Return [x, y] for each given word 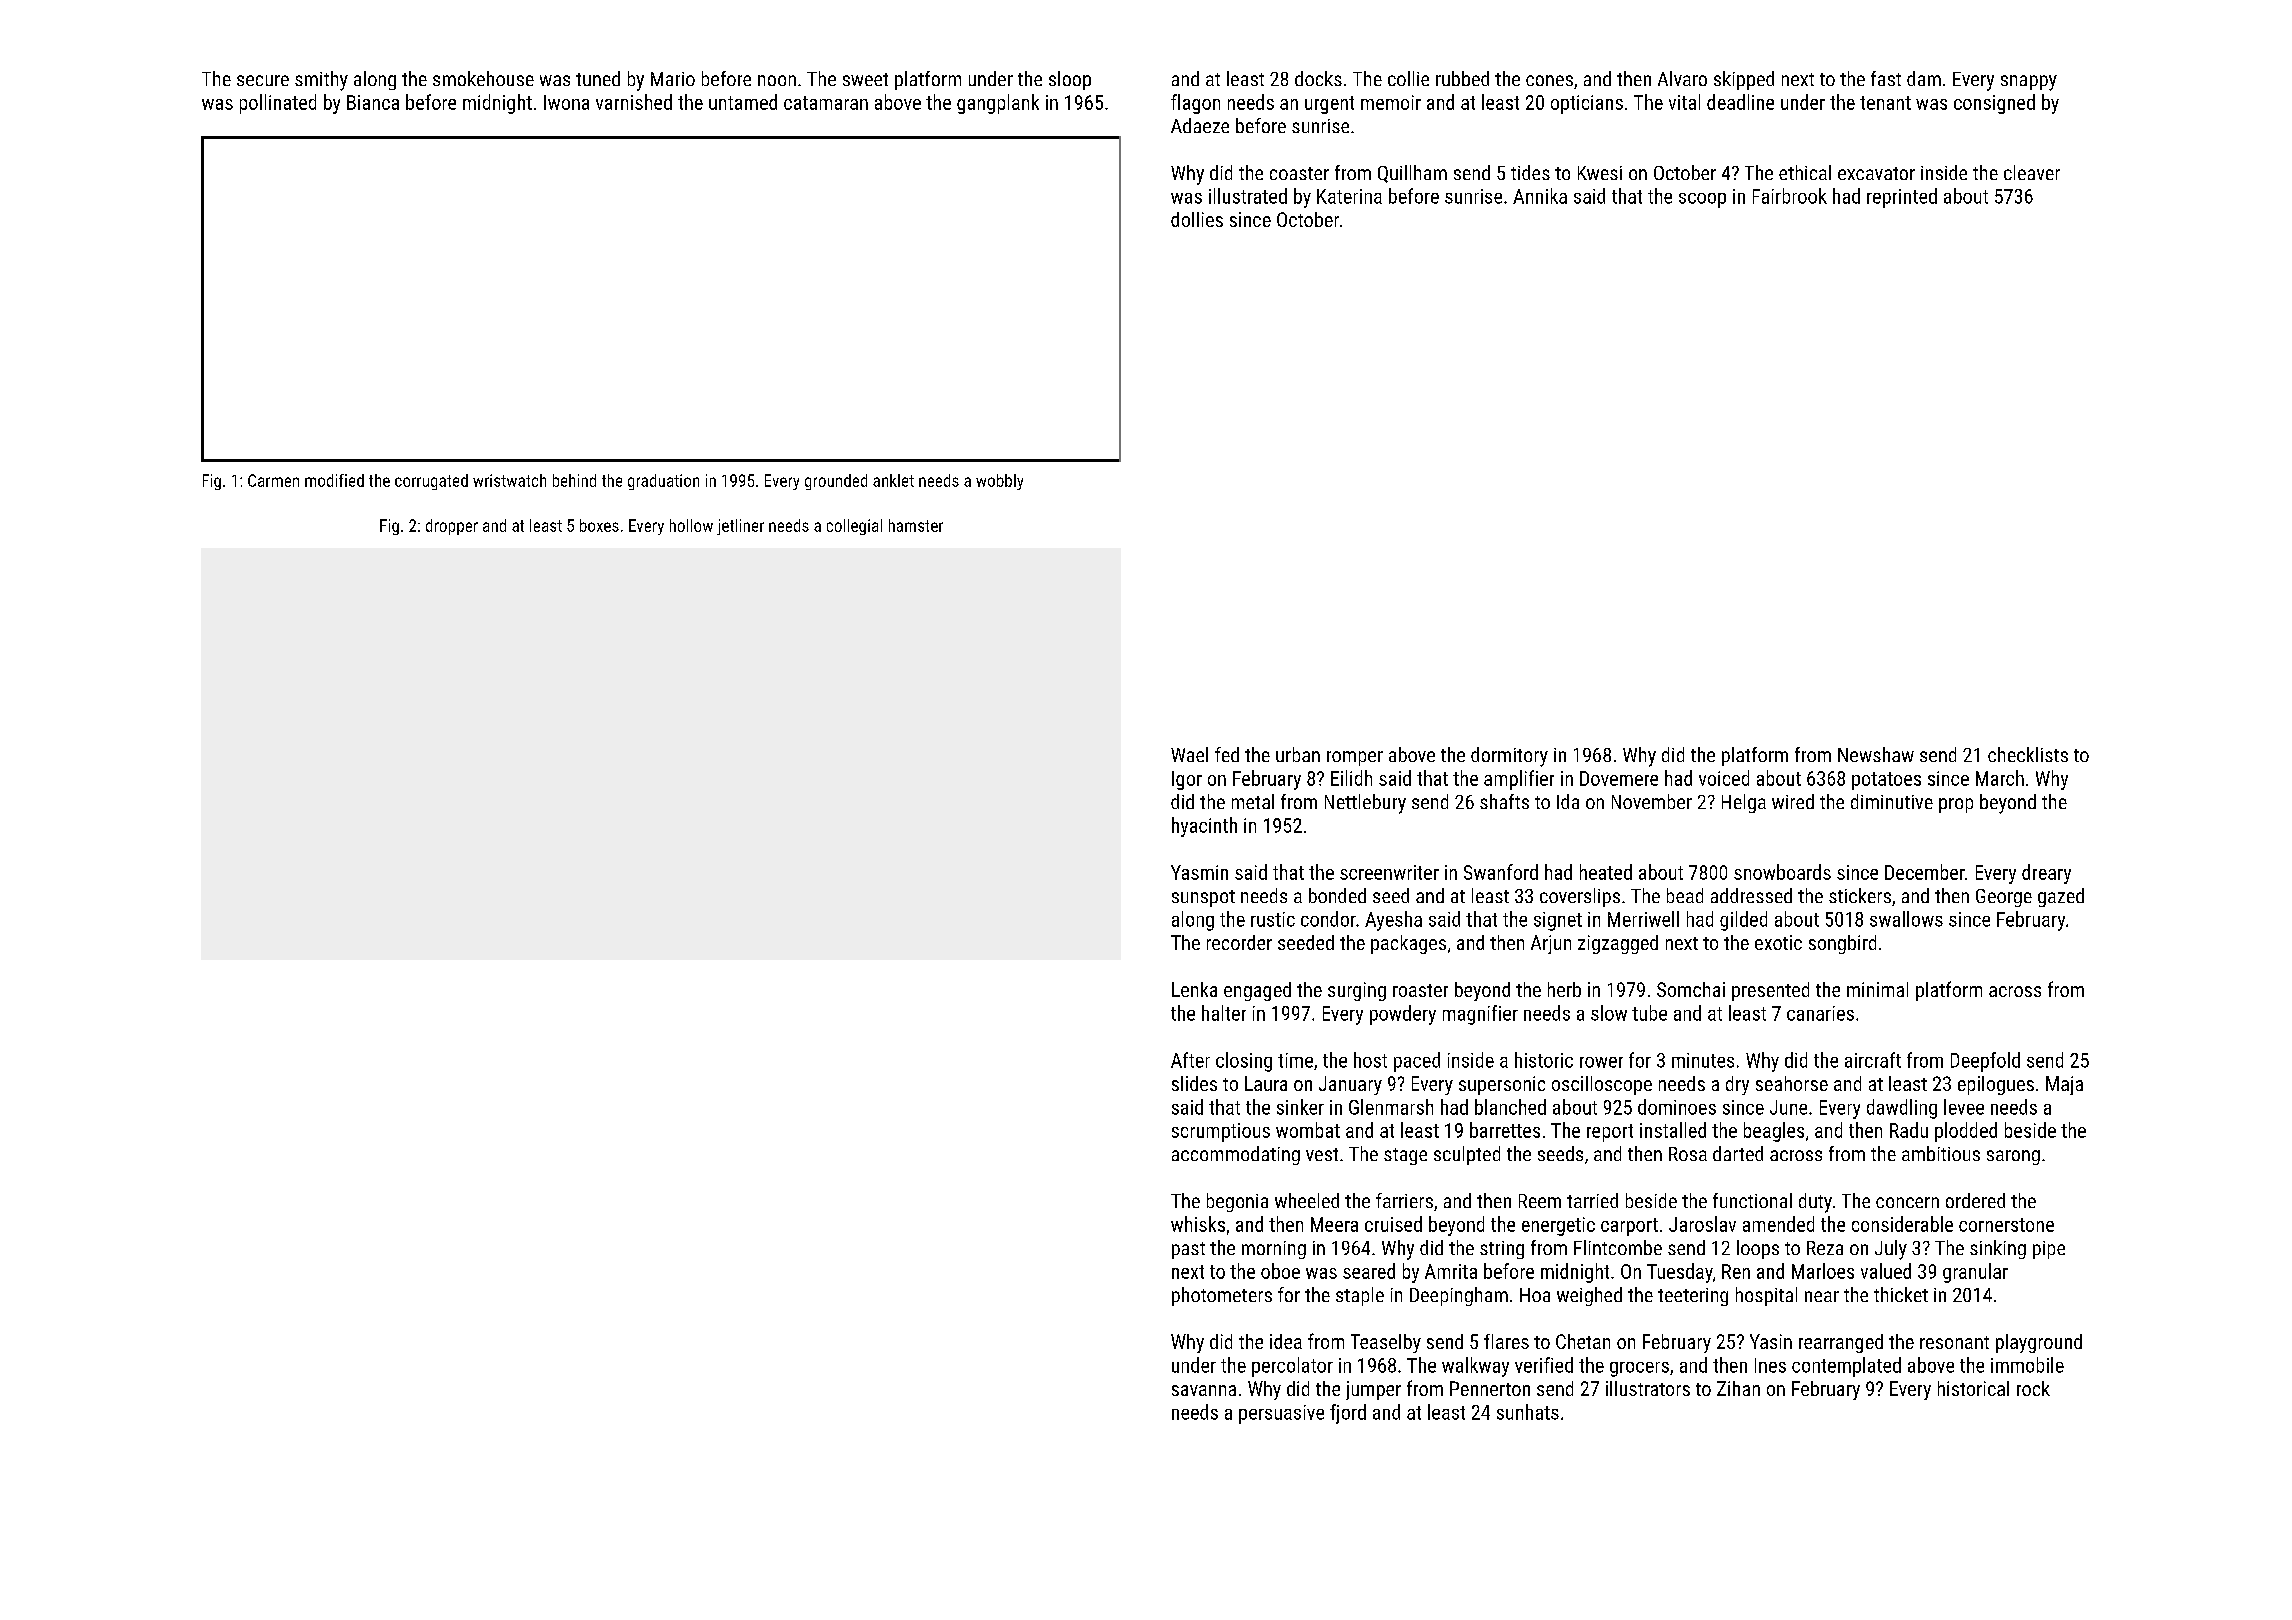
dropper [452, 527]
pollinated [278, 104]
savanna [1204, 1390]
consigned [1994, 104]
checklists [2028, 754]
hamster [916, 525]
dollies [1197, 219]
